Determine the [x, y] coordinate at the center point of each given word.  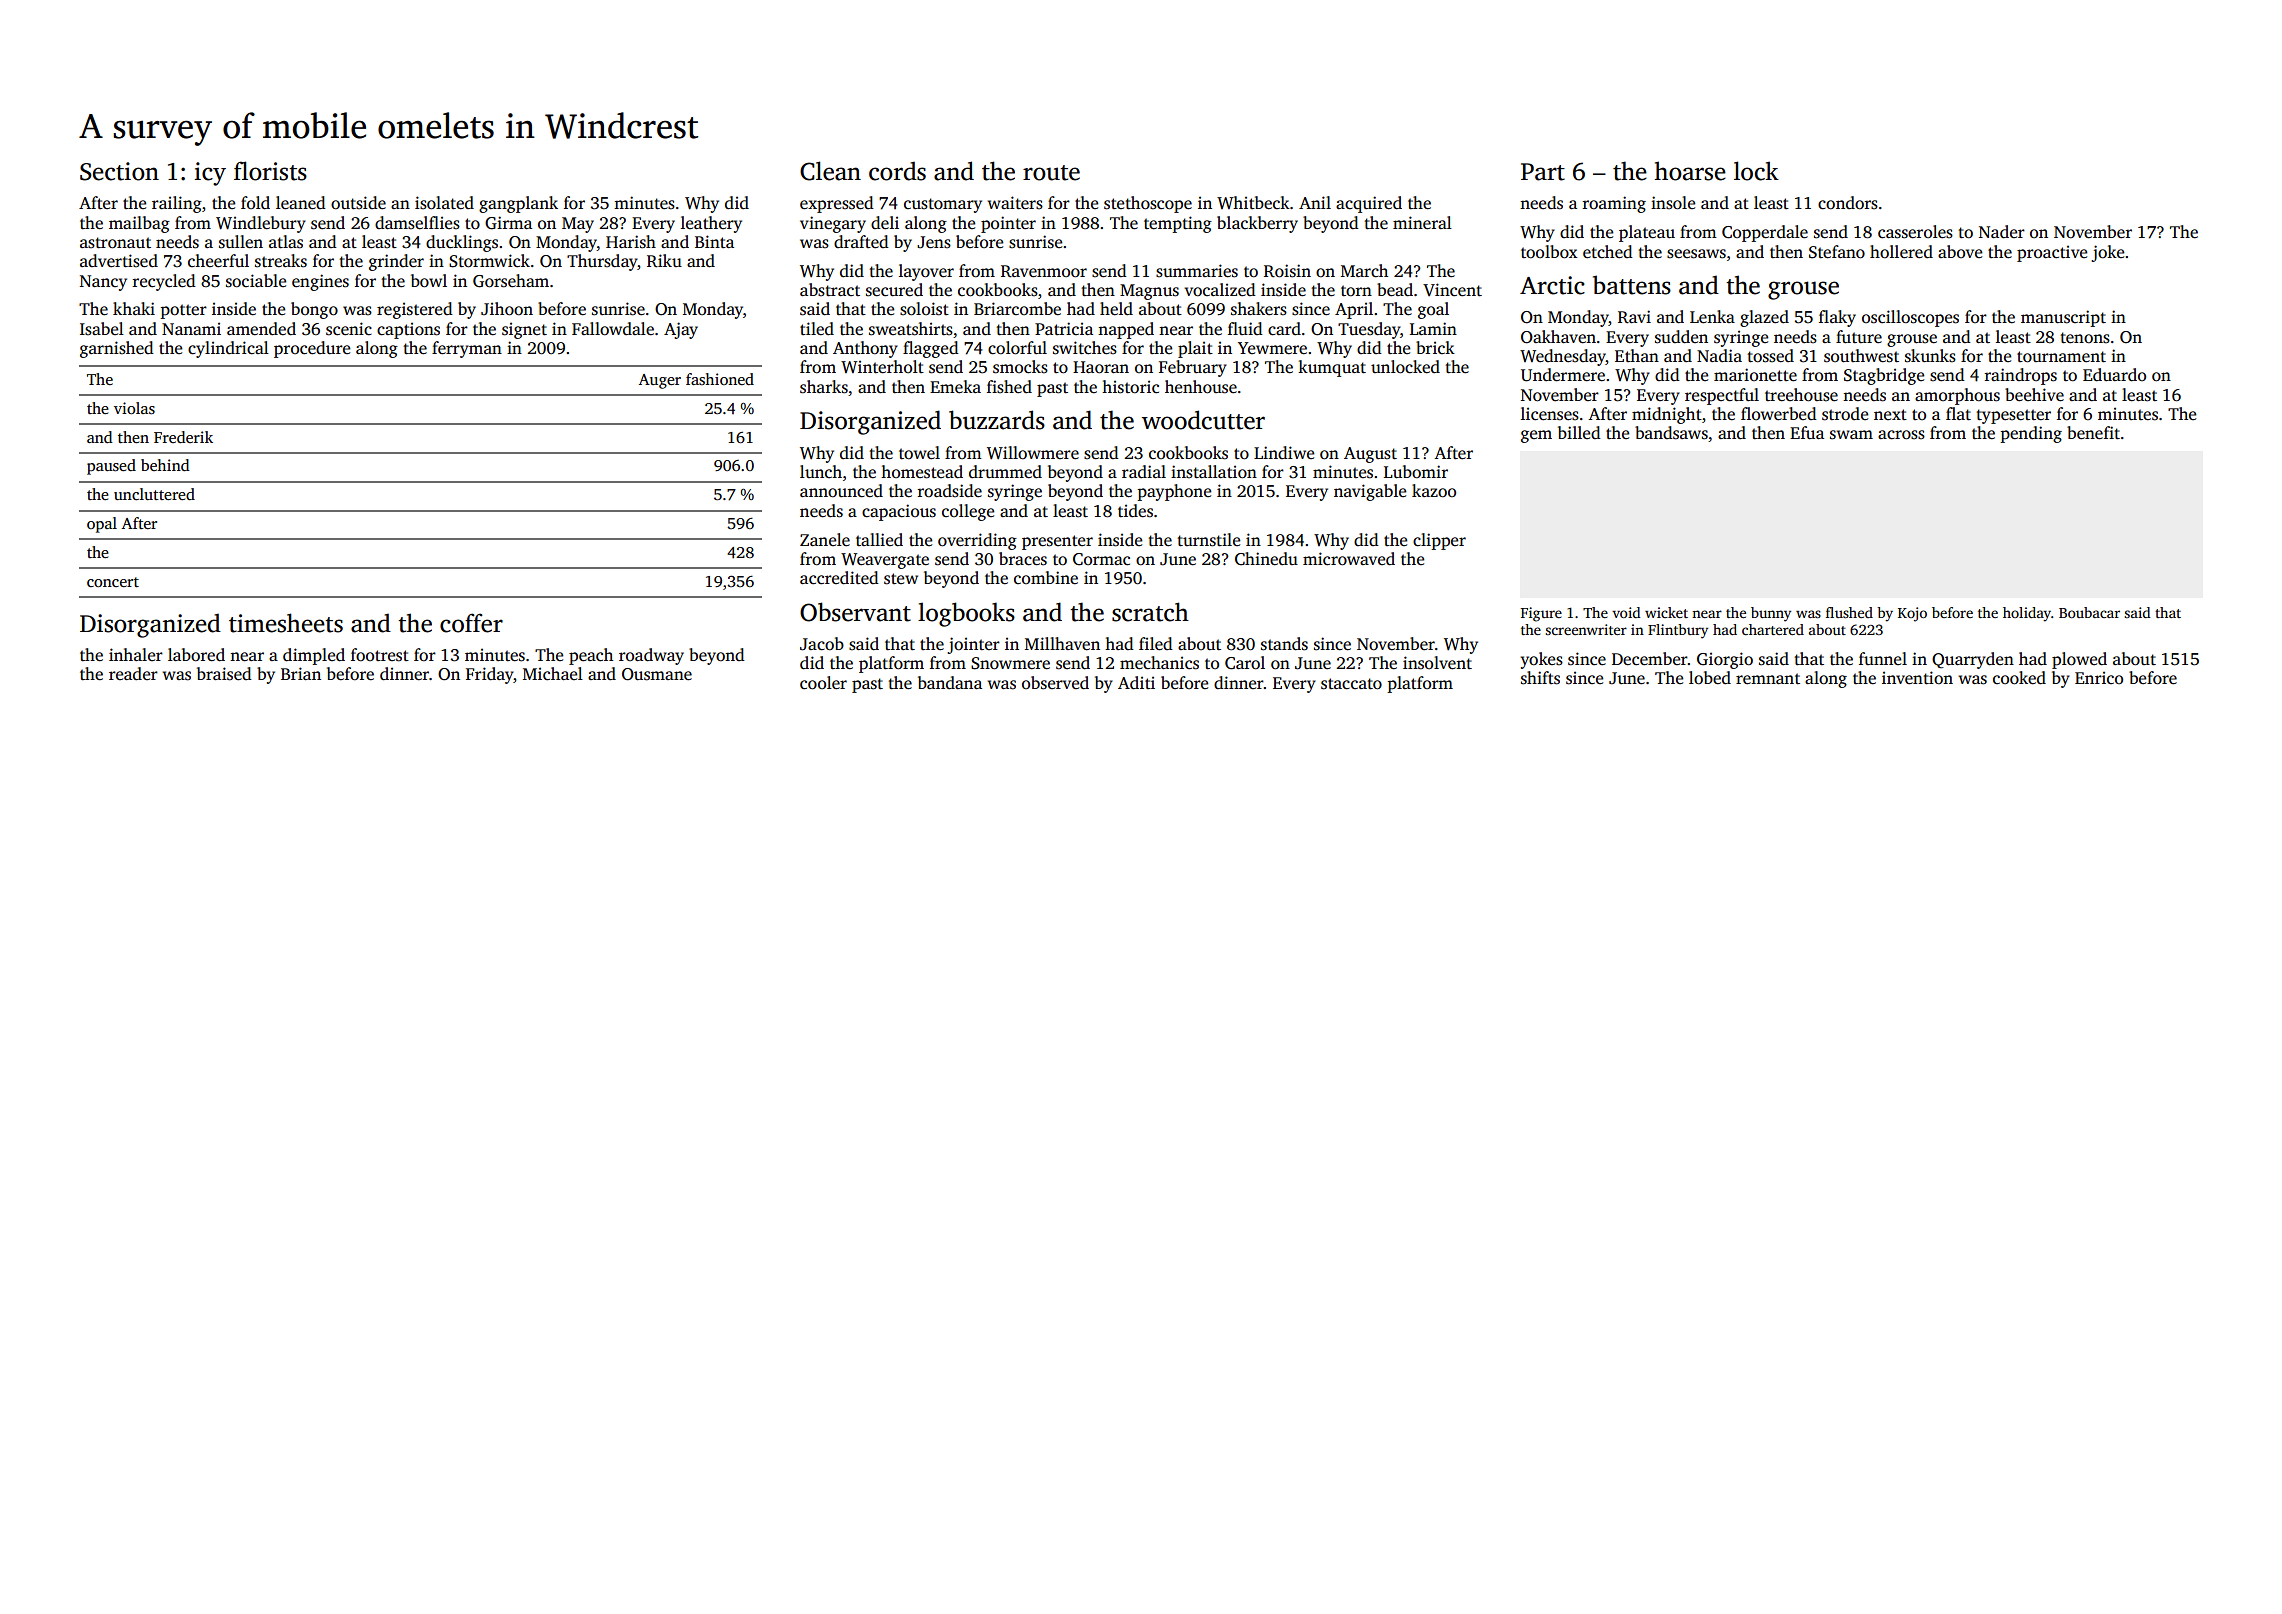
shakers [1259, 309]
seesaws [1696, 254]
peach [591, 656]
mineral [1422, 223]
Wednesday [1563, 357]
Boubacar [2089, 612]
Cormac [1101, 559]
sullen [241, 242]
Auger [660, 381]
